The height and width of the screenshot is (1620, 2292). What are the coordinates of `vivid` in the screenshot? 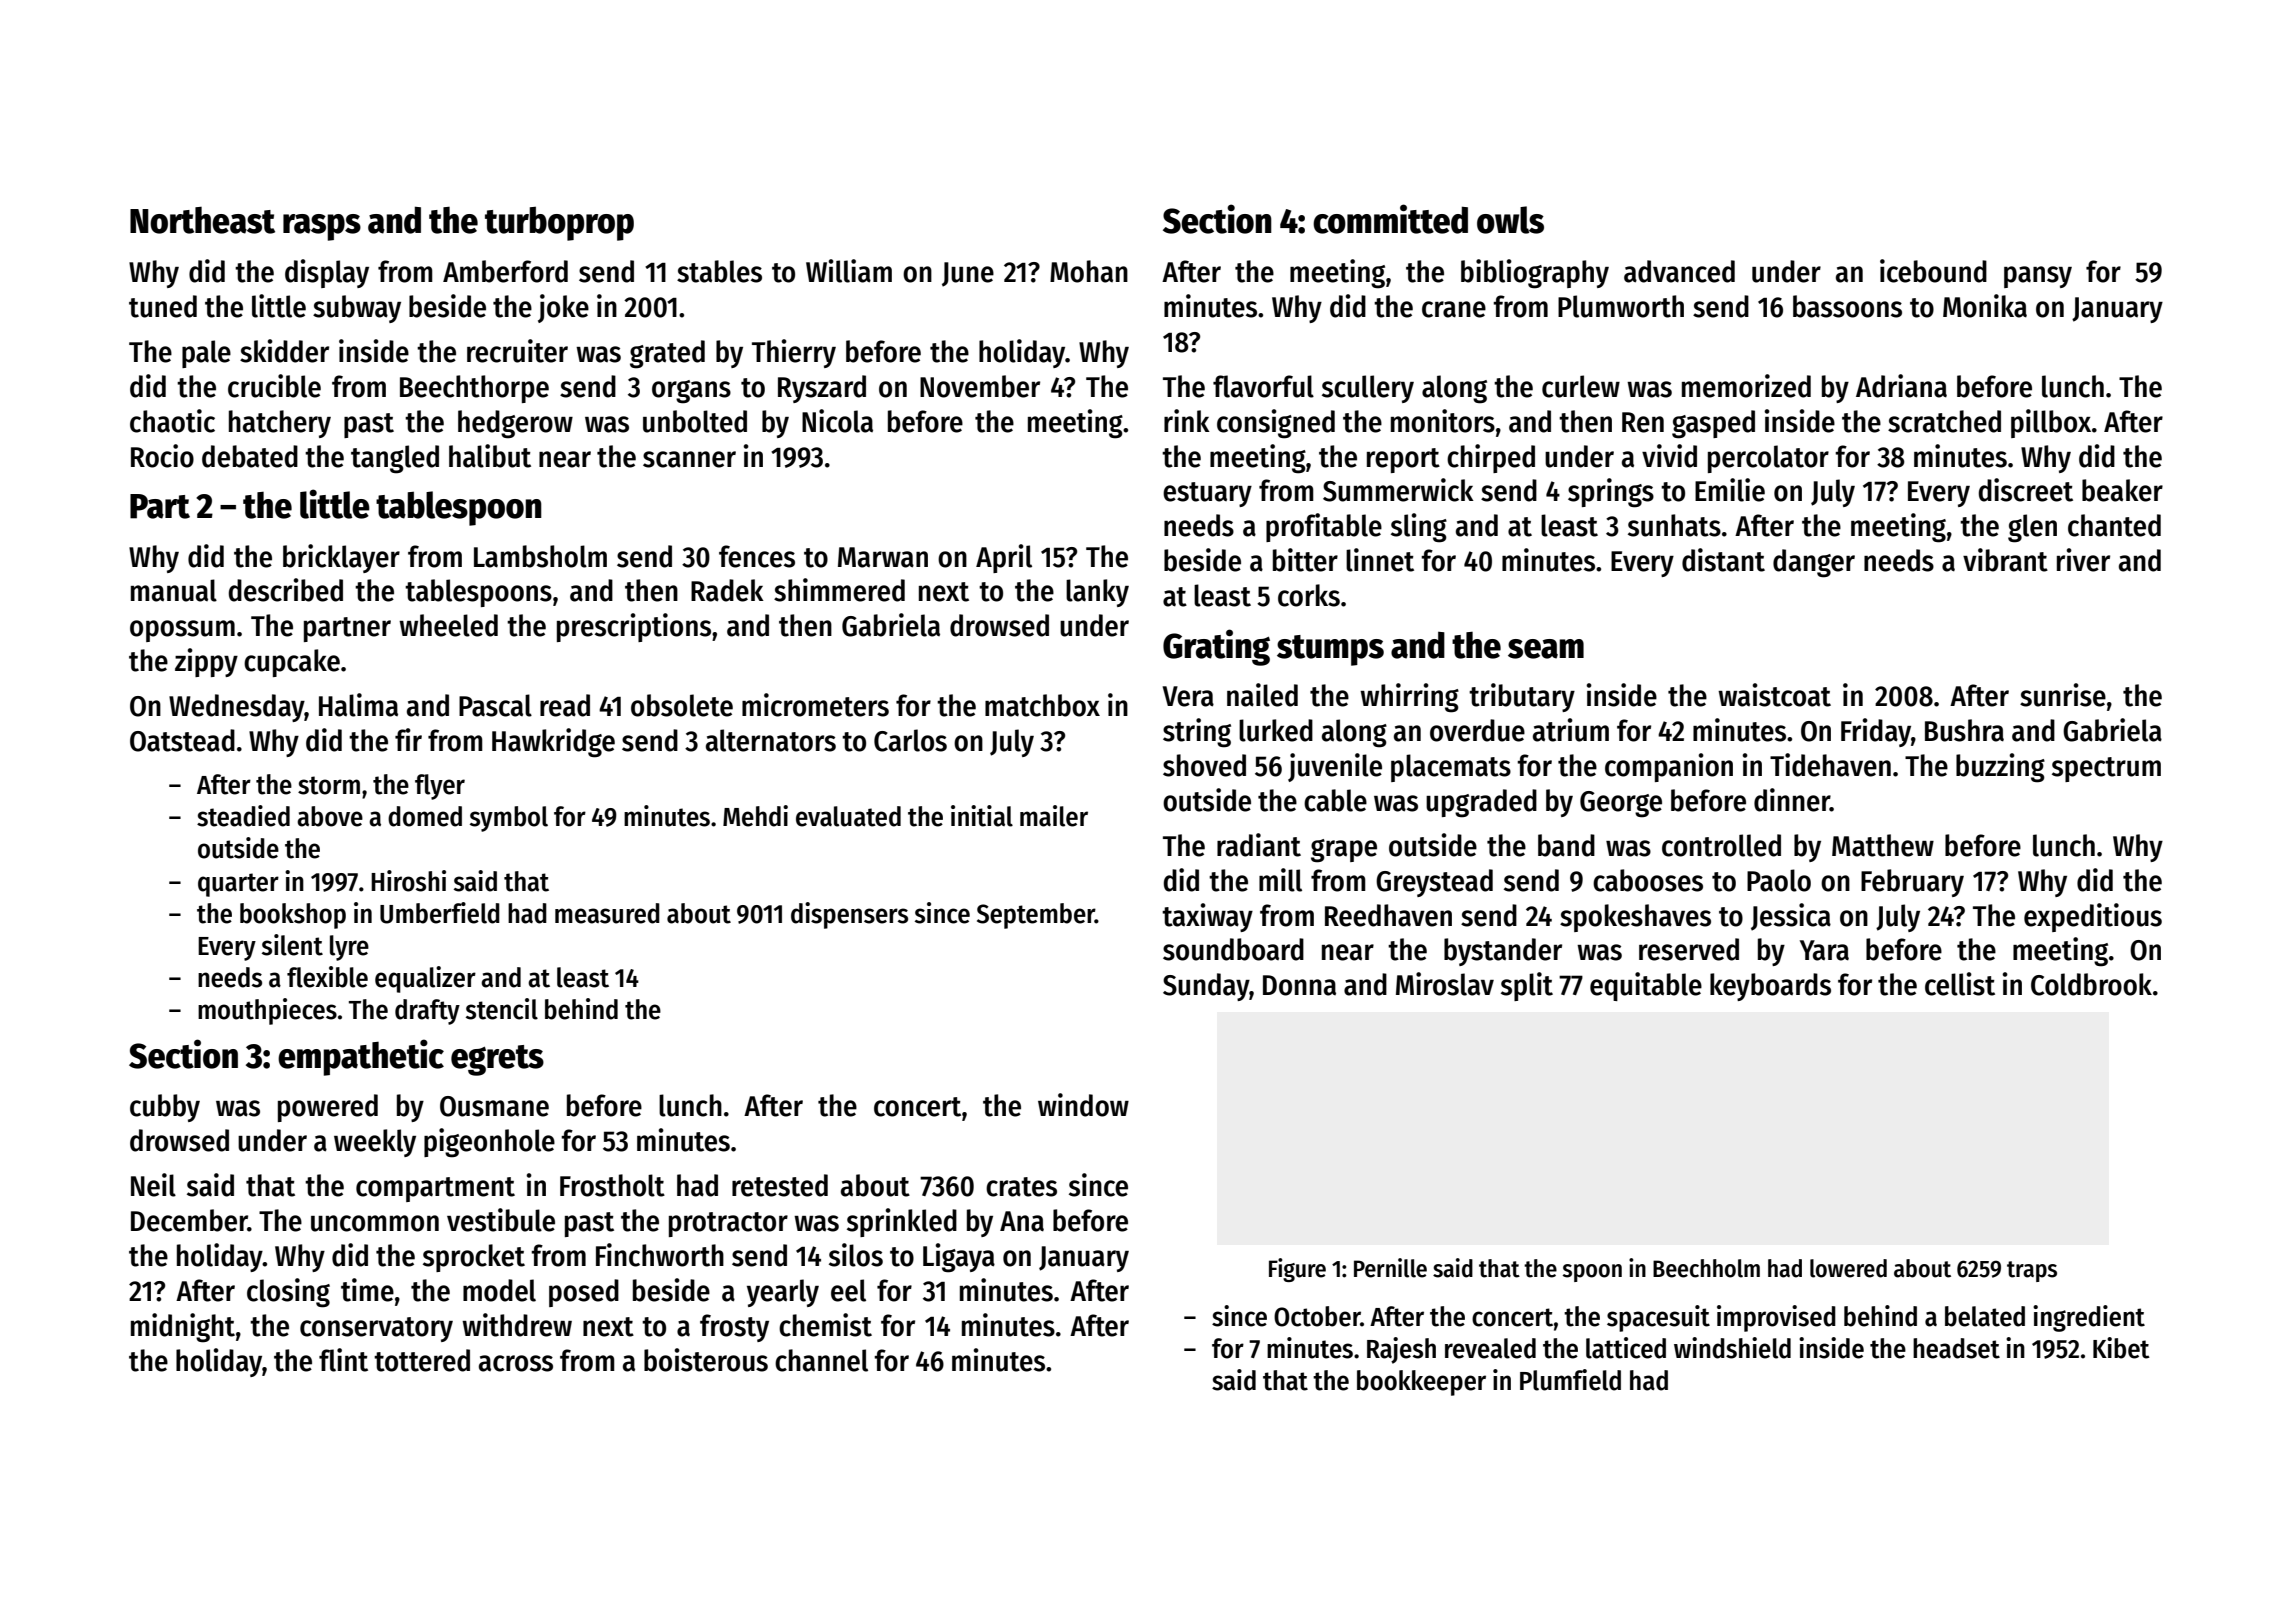 It's located at (1669, 456).
